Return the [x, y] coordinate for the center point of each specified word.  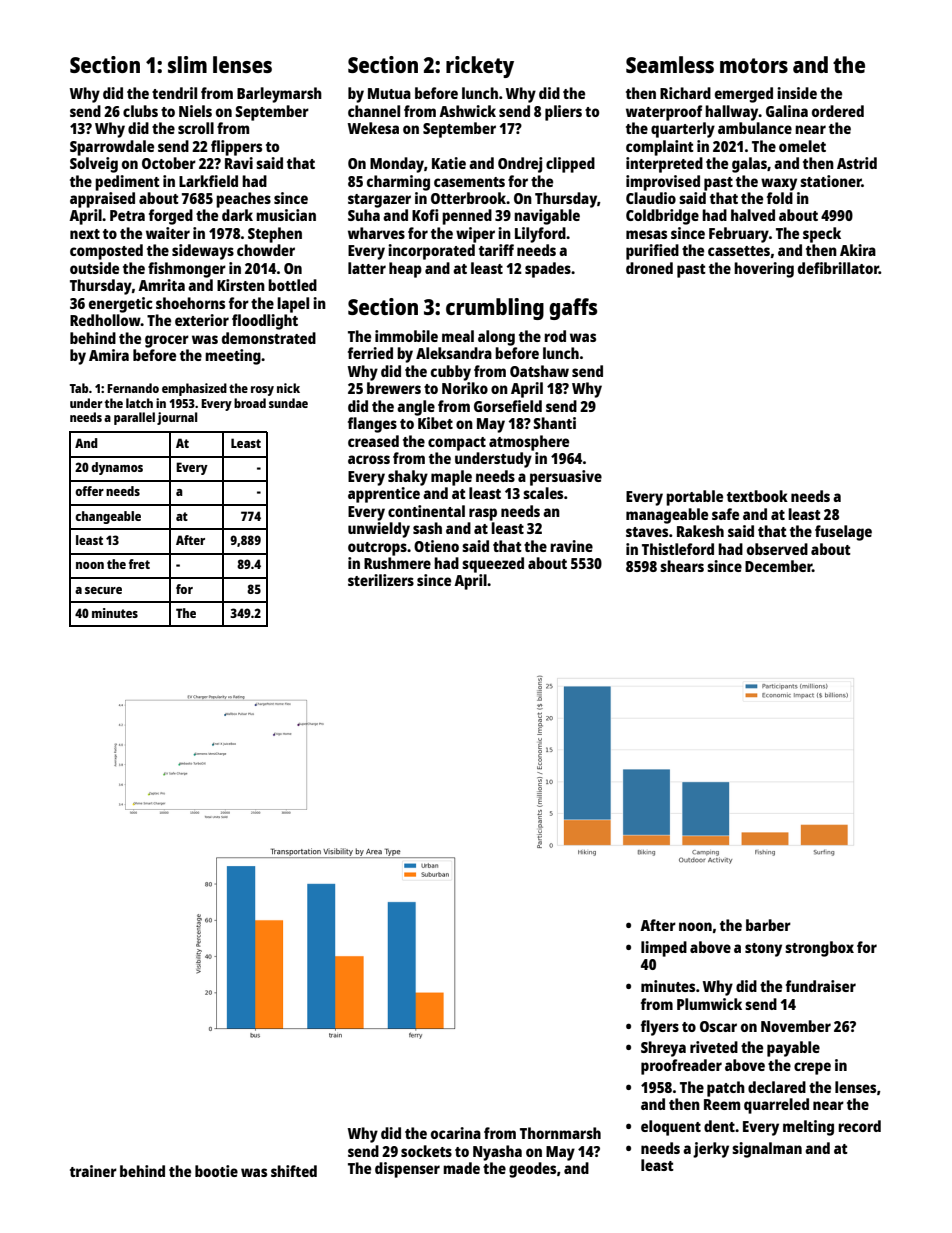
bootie [216, 1171]
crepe [812, 1068]
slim [187, 64]
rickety [480, 67]
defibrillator [838, 268]
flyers [660, 1028]
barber [768, 925]
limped [664, 949]
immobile [406, 336]
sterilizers [381, 580]
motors [754, 65]
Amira [109, 355]
